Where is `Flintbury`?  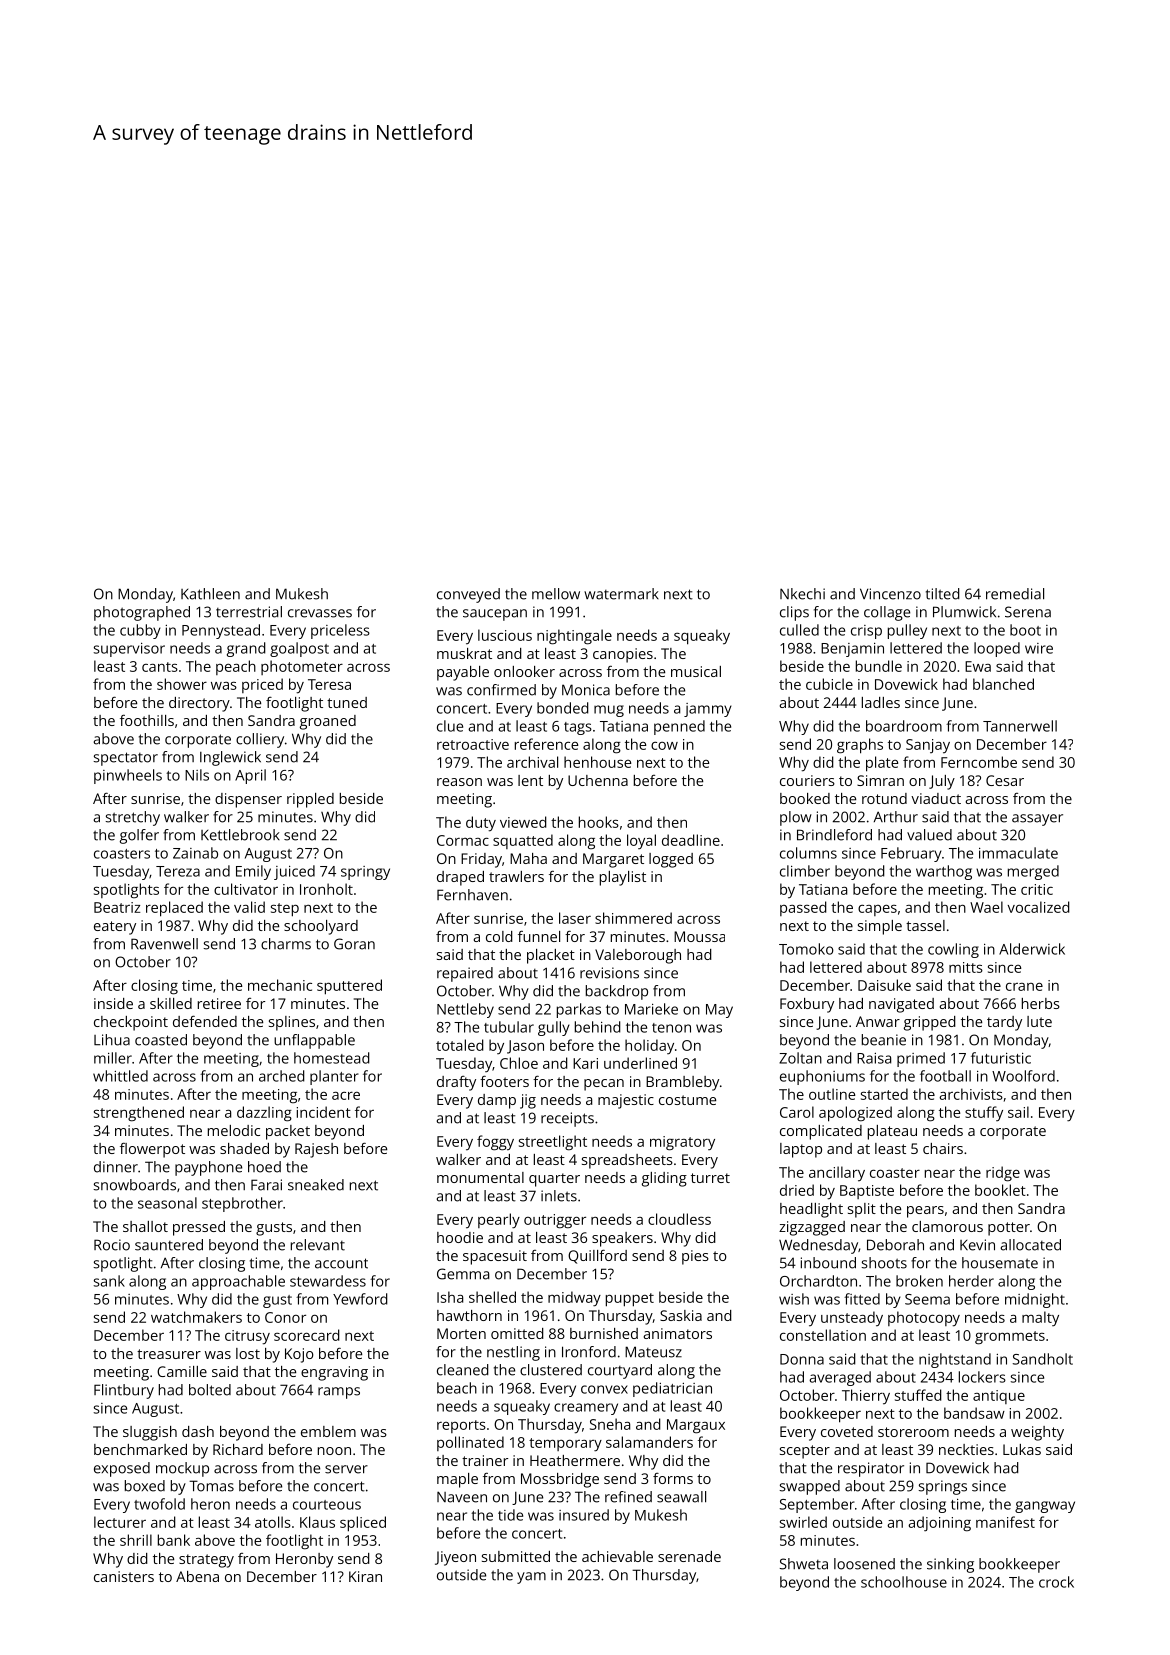
Flintbury is located at coordinates (124, 1391).
